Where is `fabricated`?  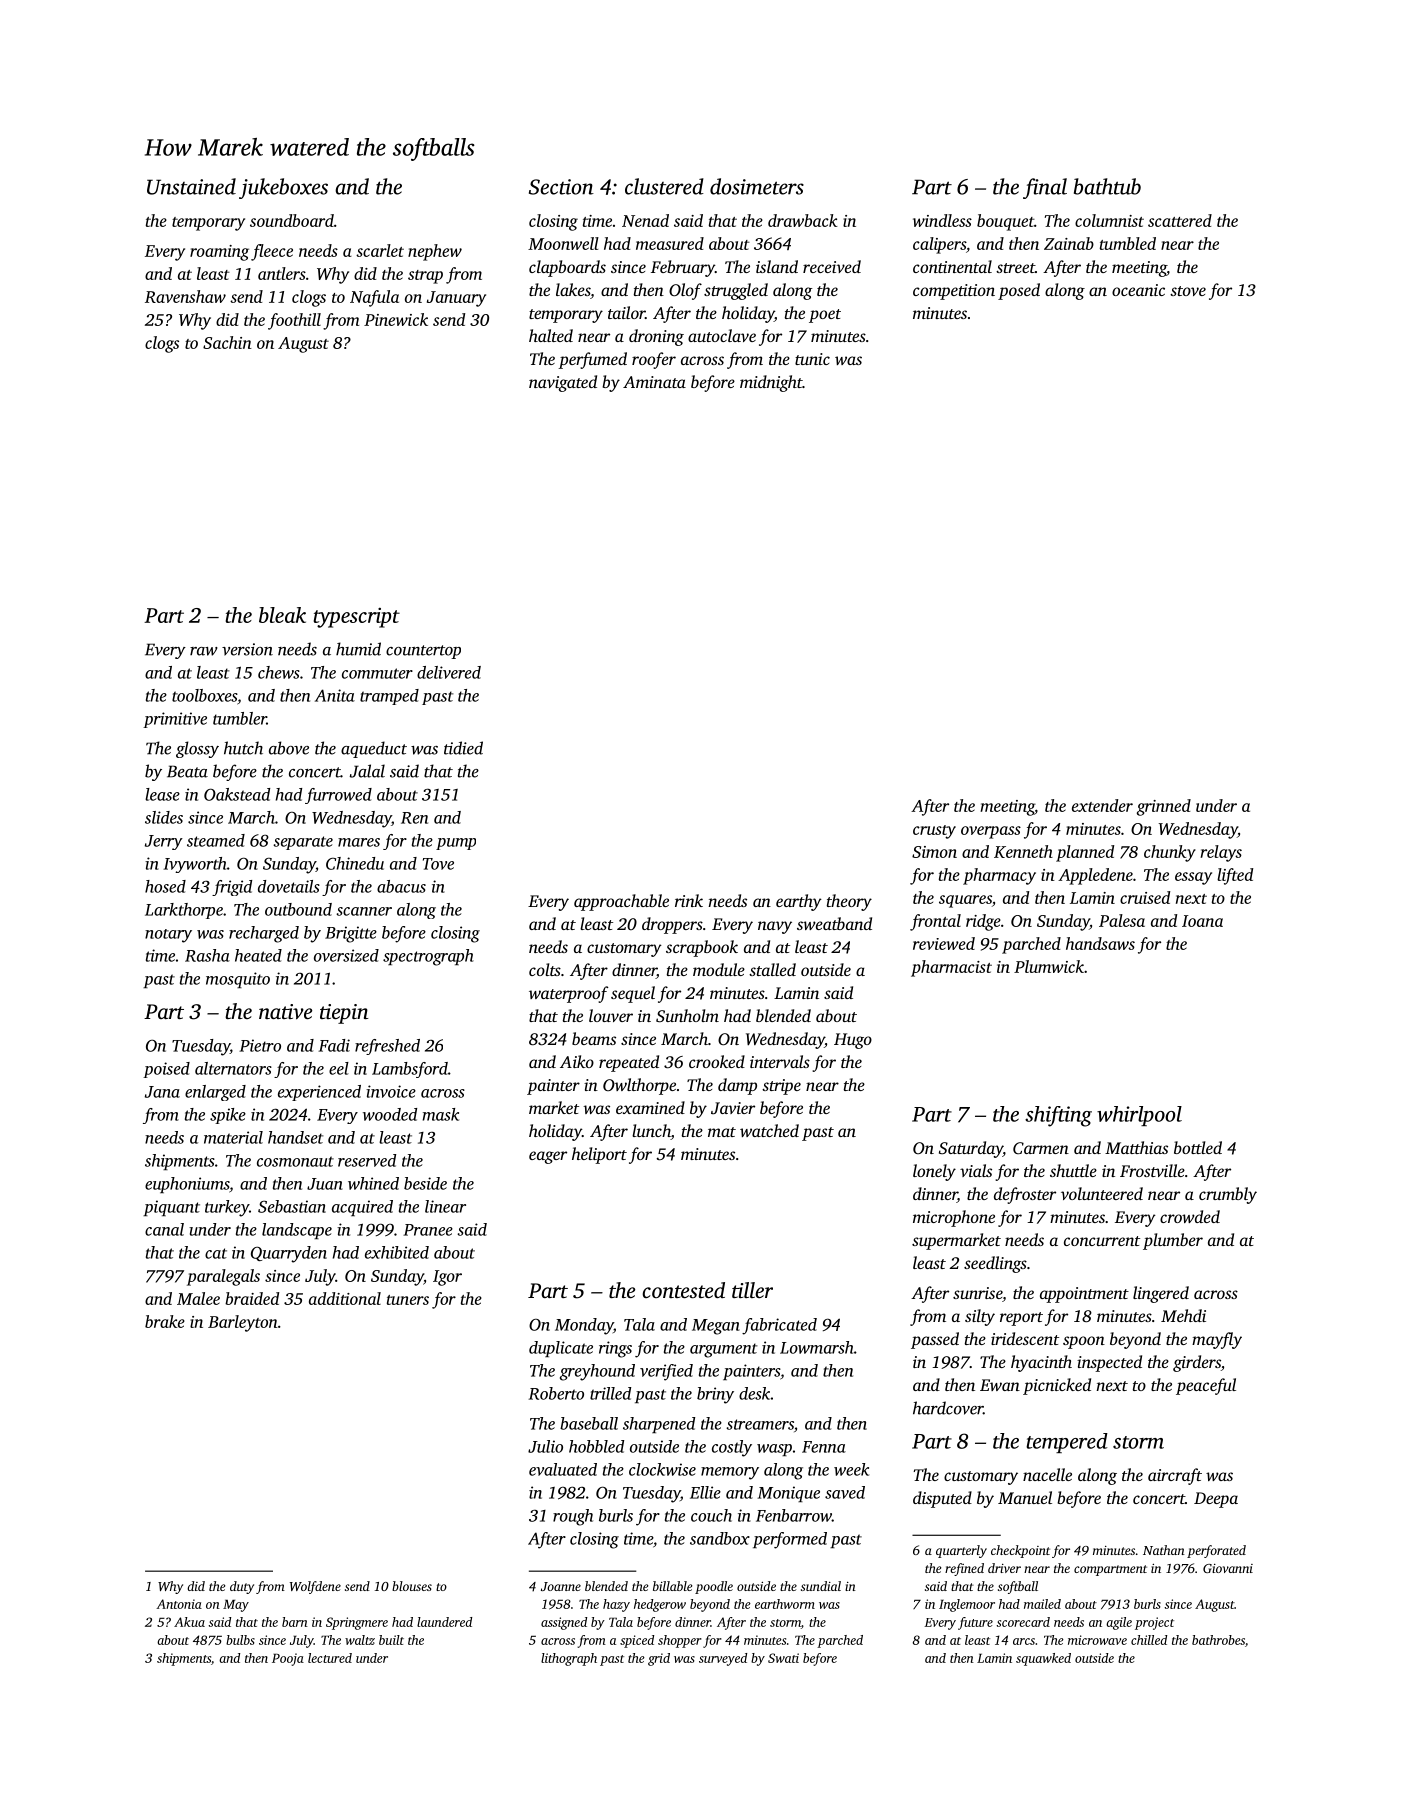
fabricated is located at coordinates (779, 1326).
